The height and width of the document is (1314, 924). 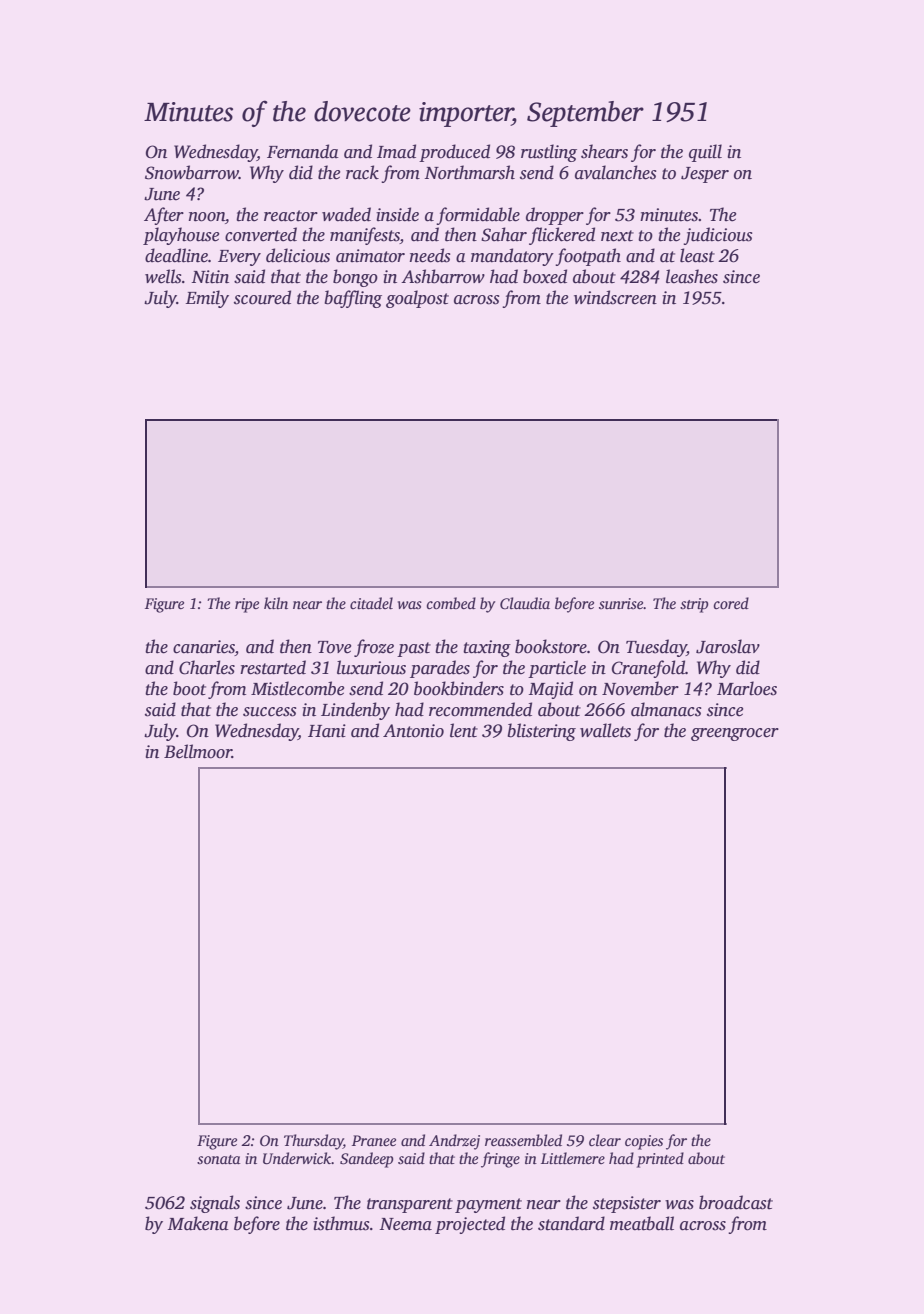 I want to click on goalpost, so click(x=417, y=299).
